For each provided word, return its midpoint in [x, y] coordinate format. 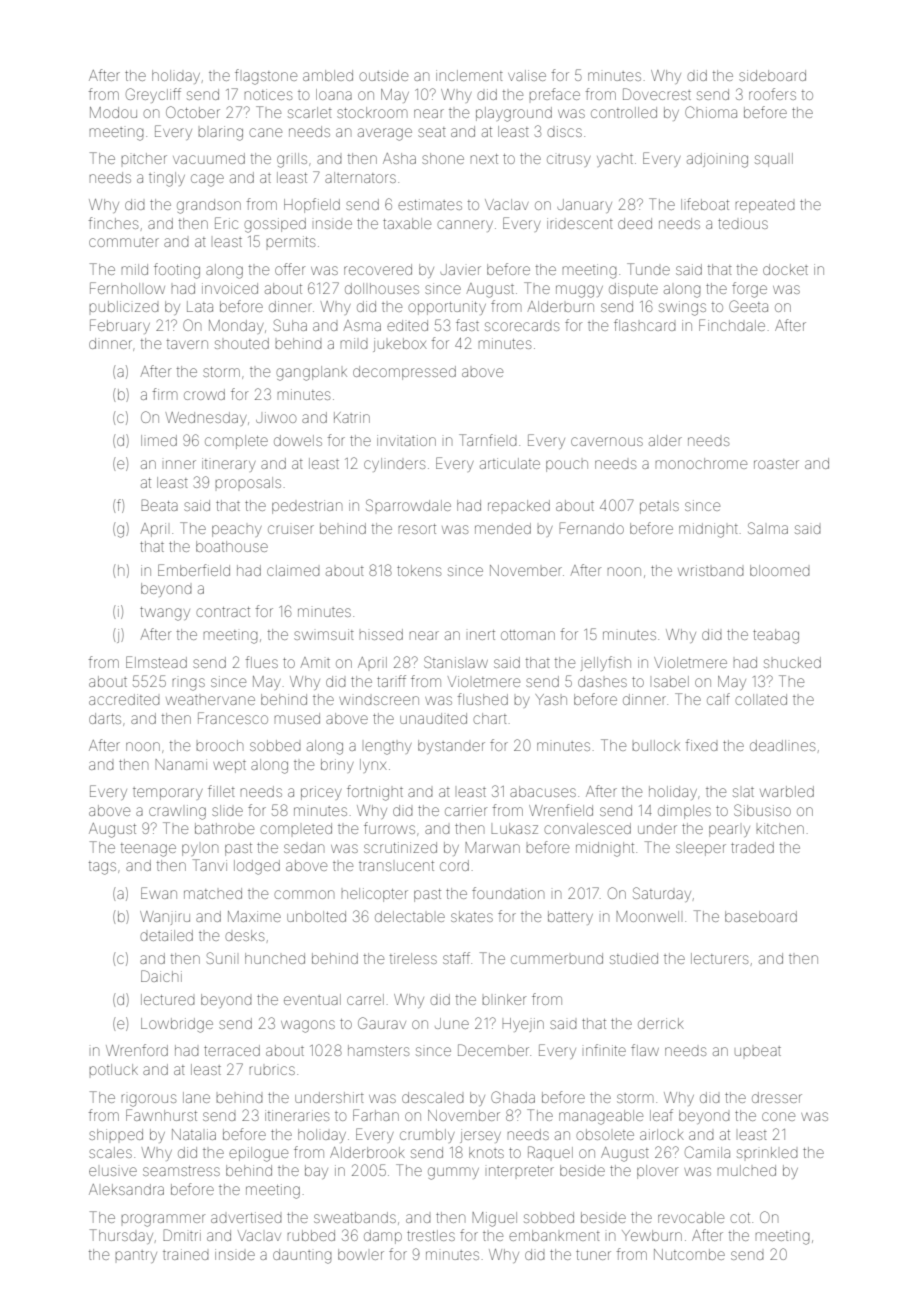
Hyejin [523, 1025]
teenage [148, 850]
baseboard [761, 916]
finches [113, 223]
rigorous [149, 1100]
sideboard [772, 75]
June [452, 1023]
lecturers [719, 958]
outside [383, 75]
